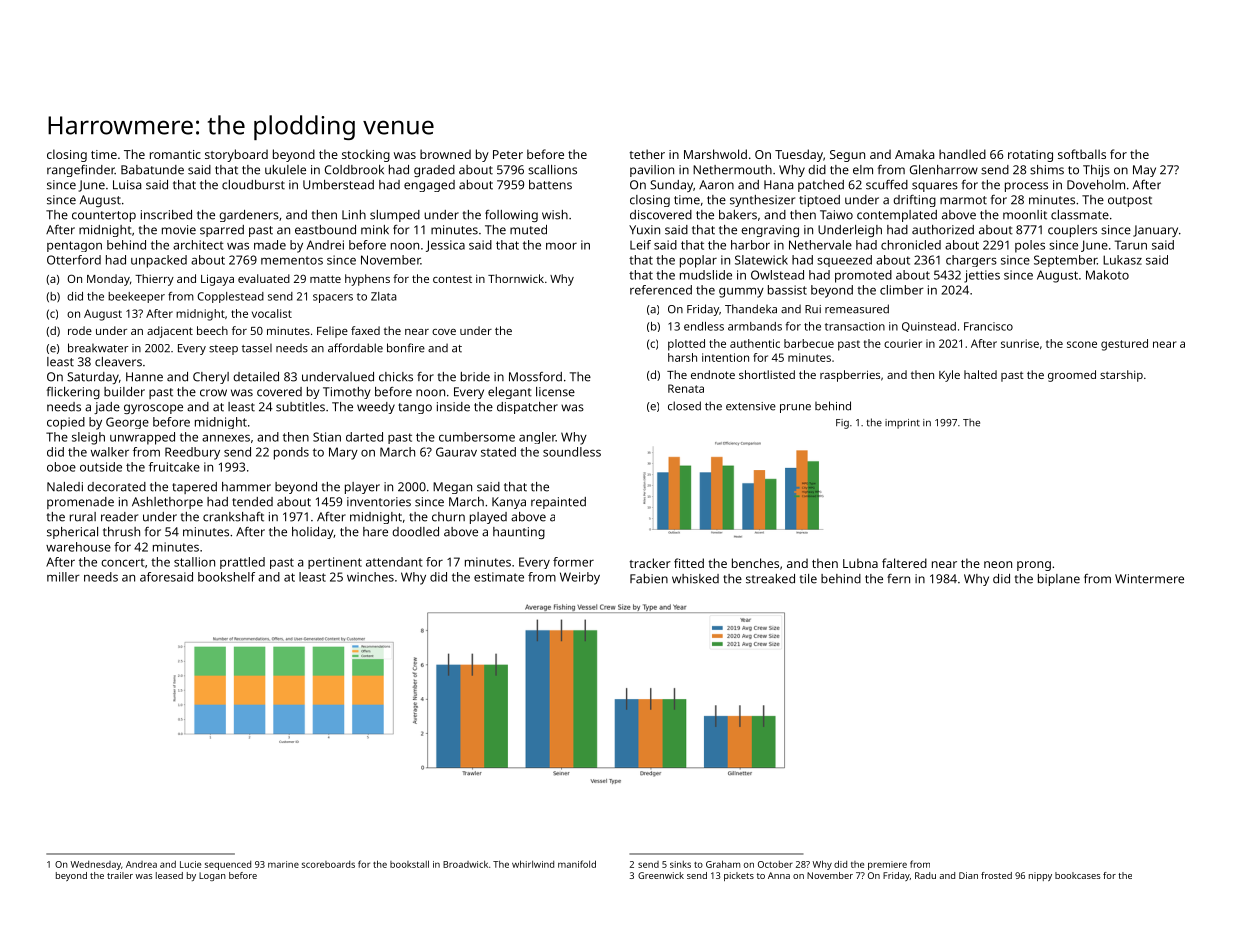 Image resolution: width=1233 pixels, height=952 pixels. Describe the element at coordinates (649, 579) in the document. I see `Fabien` at that location.
